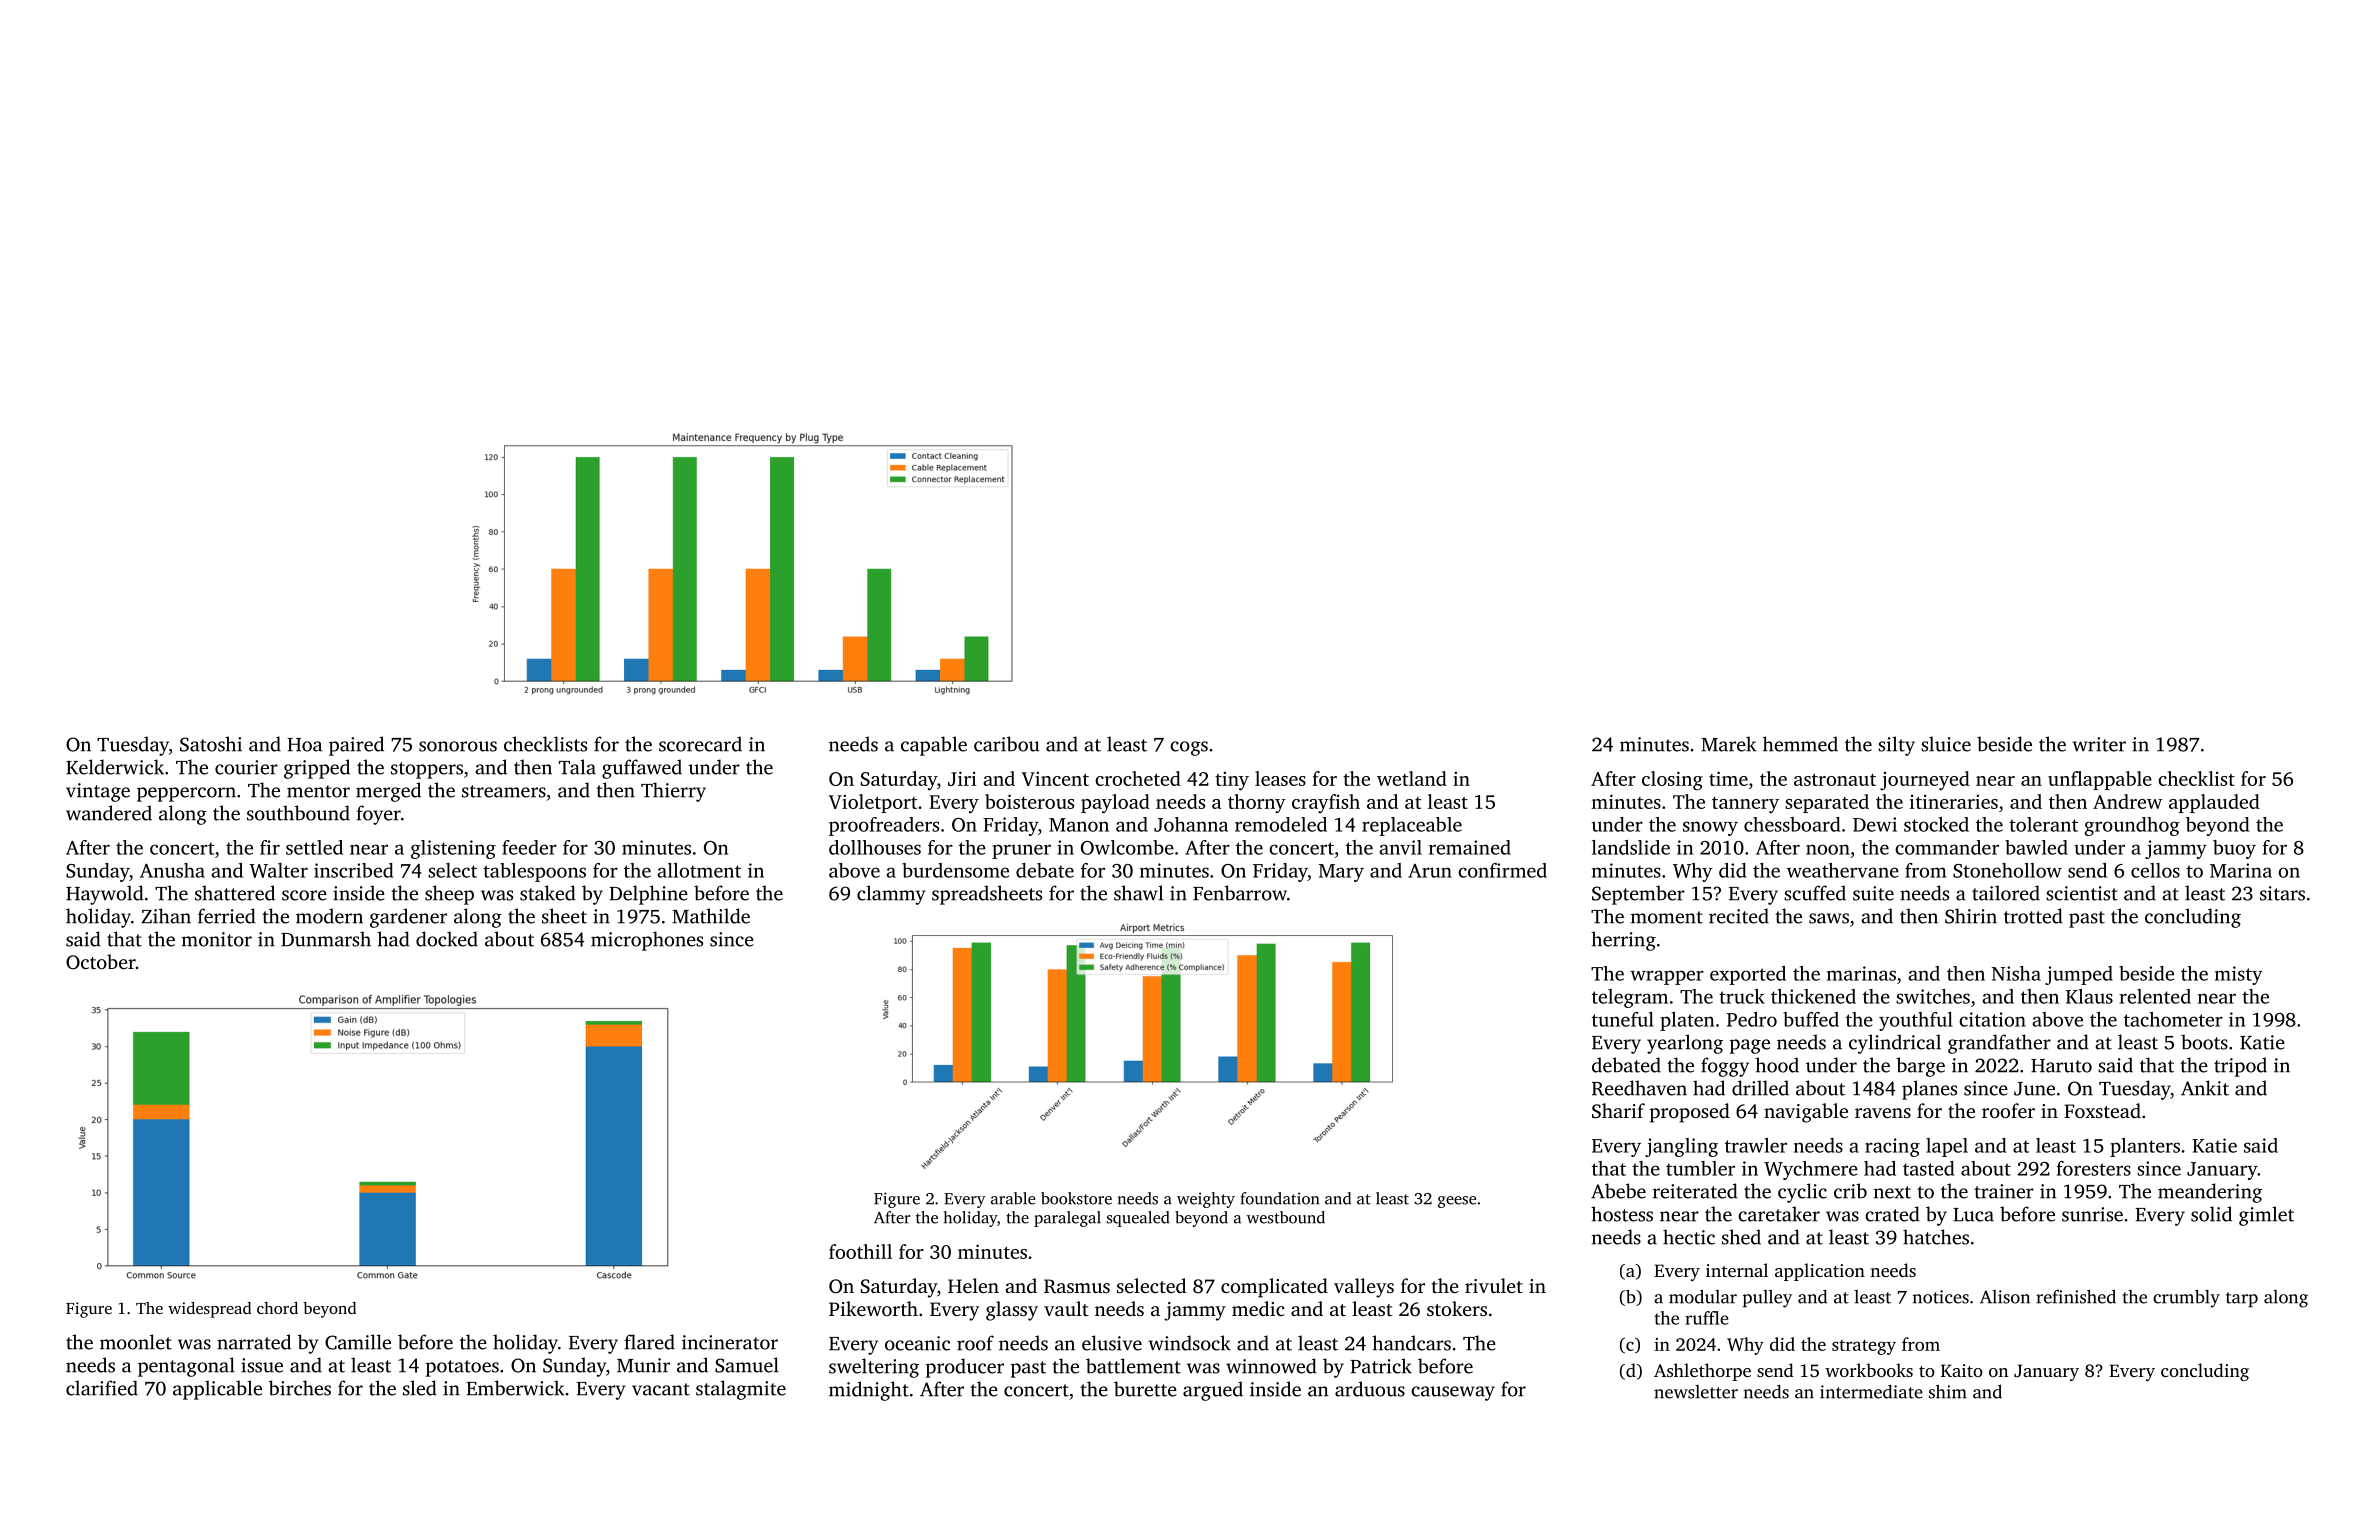  I want to click on arable, so click(1013, 1198).
